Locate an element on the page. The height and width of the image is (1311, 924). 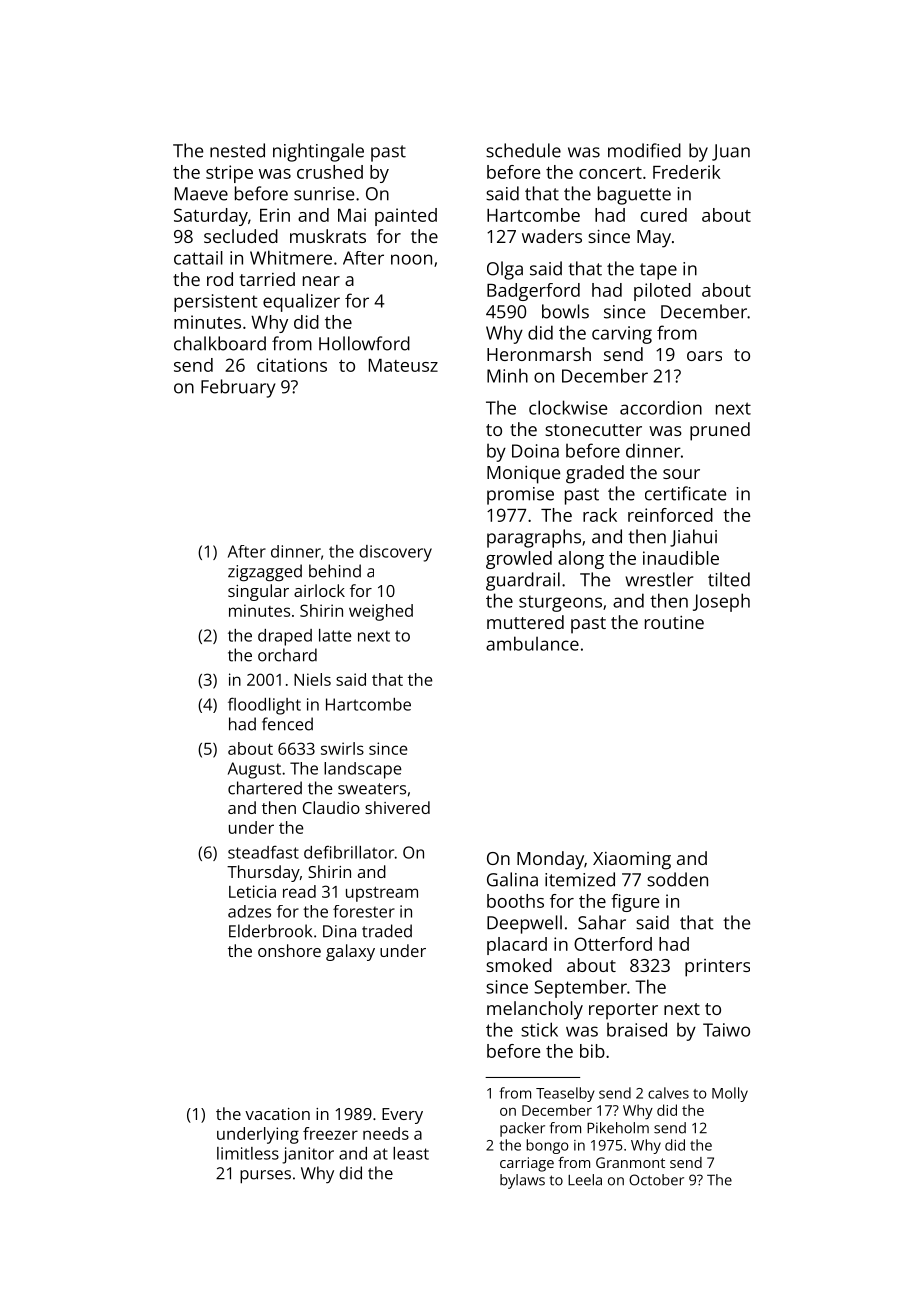
Otterford is located at coordinates (613, 944).
